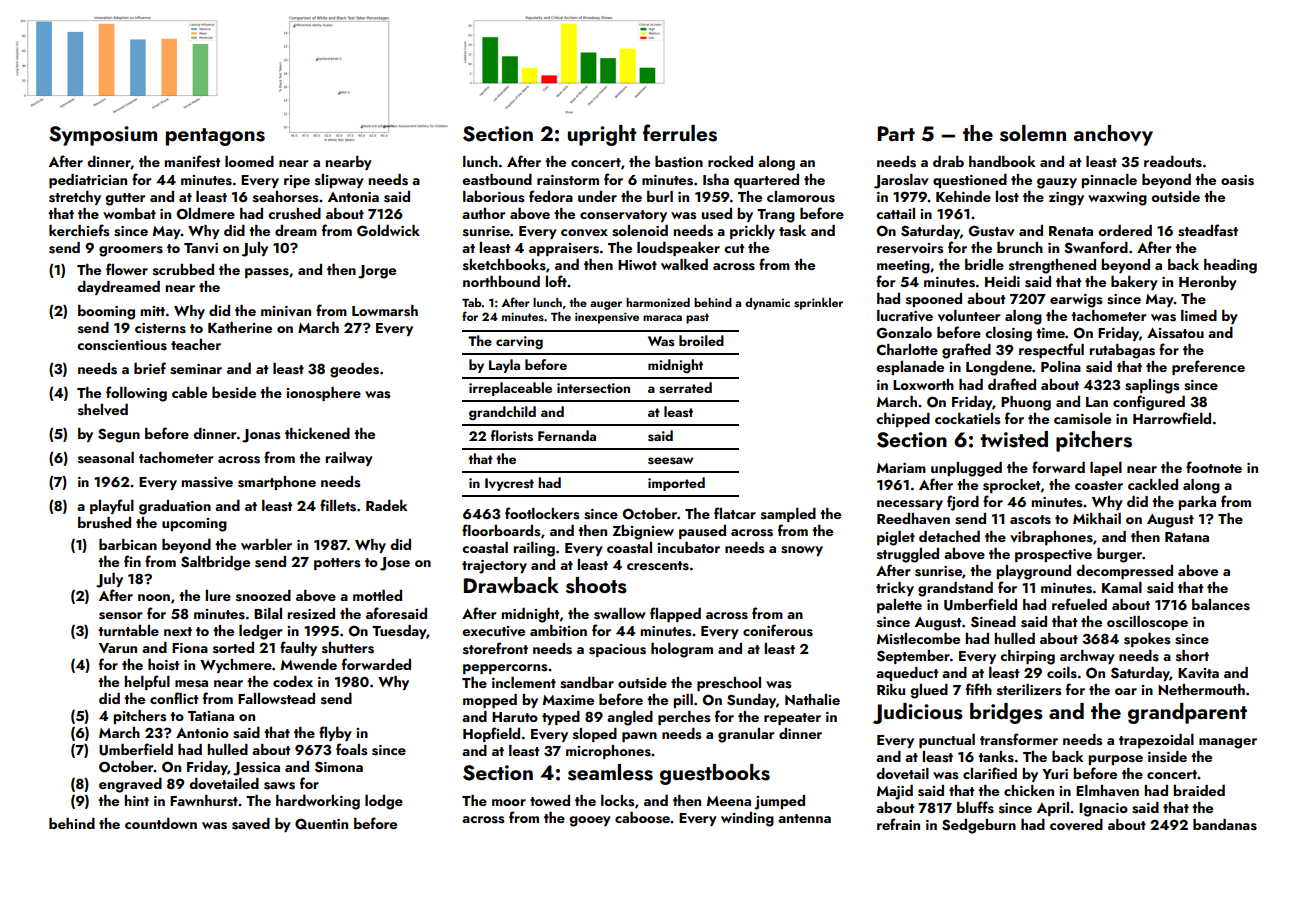 The image size is (1308, 924). What do you see at coordinates (918, 639) in the image?
I see `Mistlecombe` at bounding box center [918, 639].
